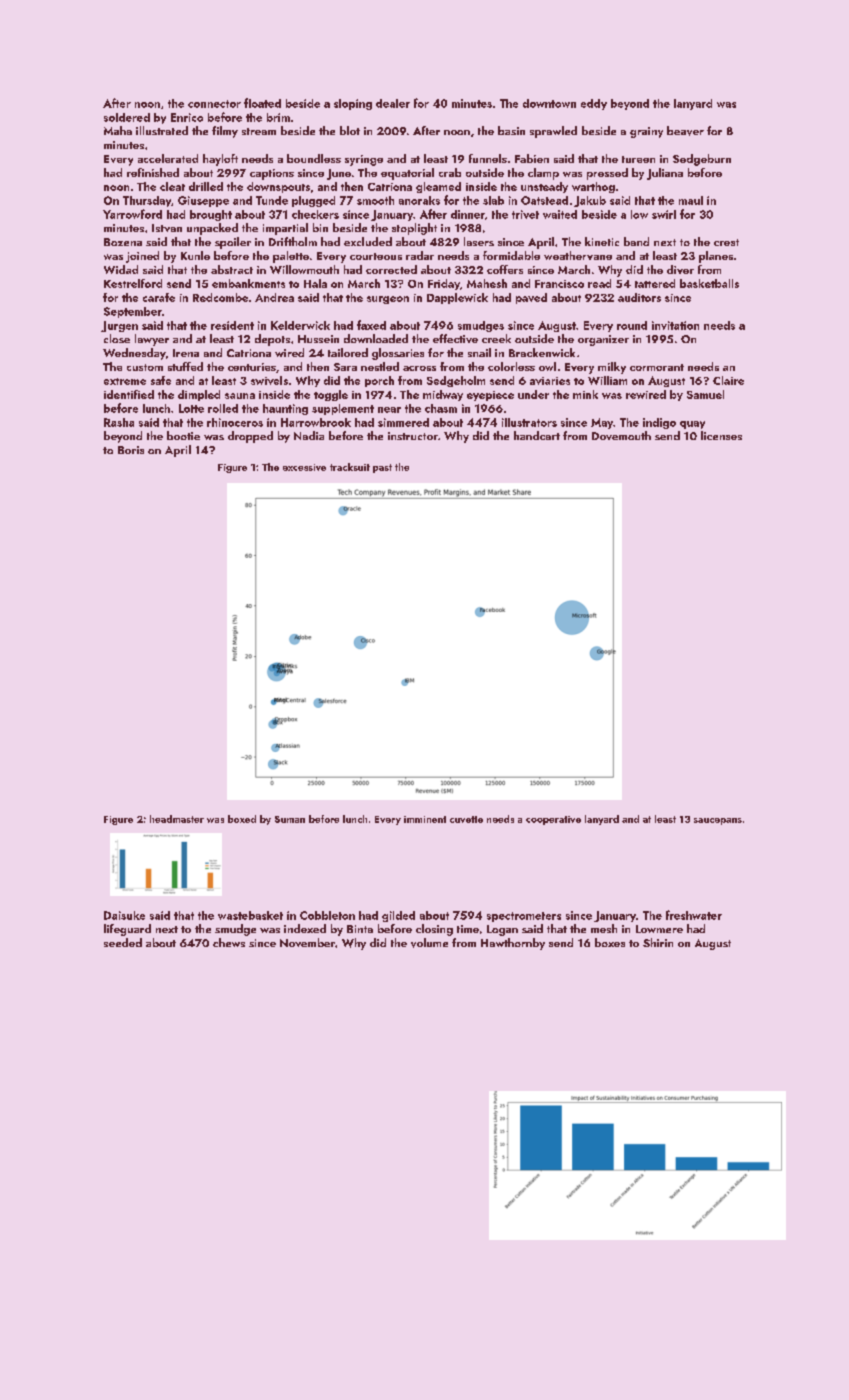 The image size is (849, 1400). Describe the element at coordinates (177, 819) in the screenshot. I see `headmaster` at that location.
